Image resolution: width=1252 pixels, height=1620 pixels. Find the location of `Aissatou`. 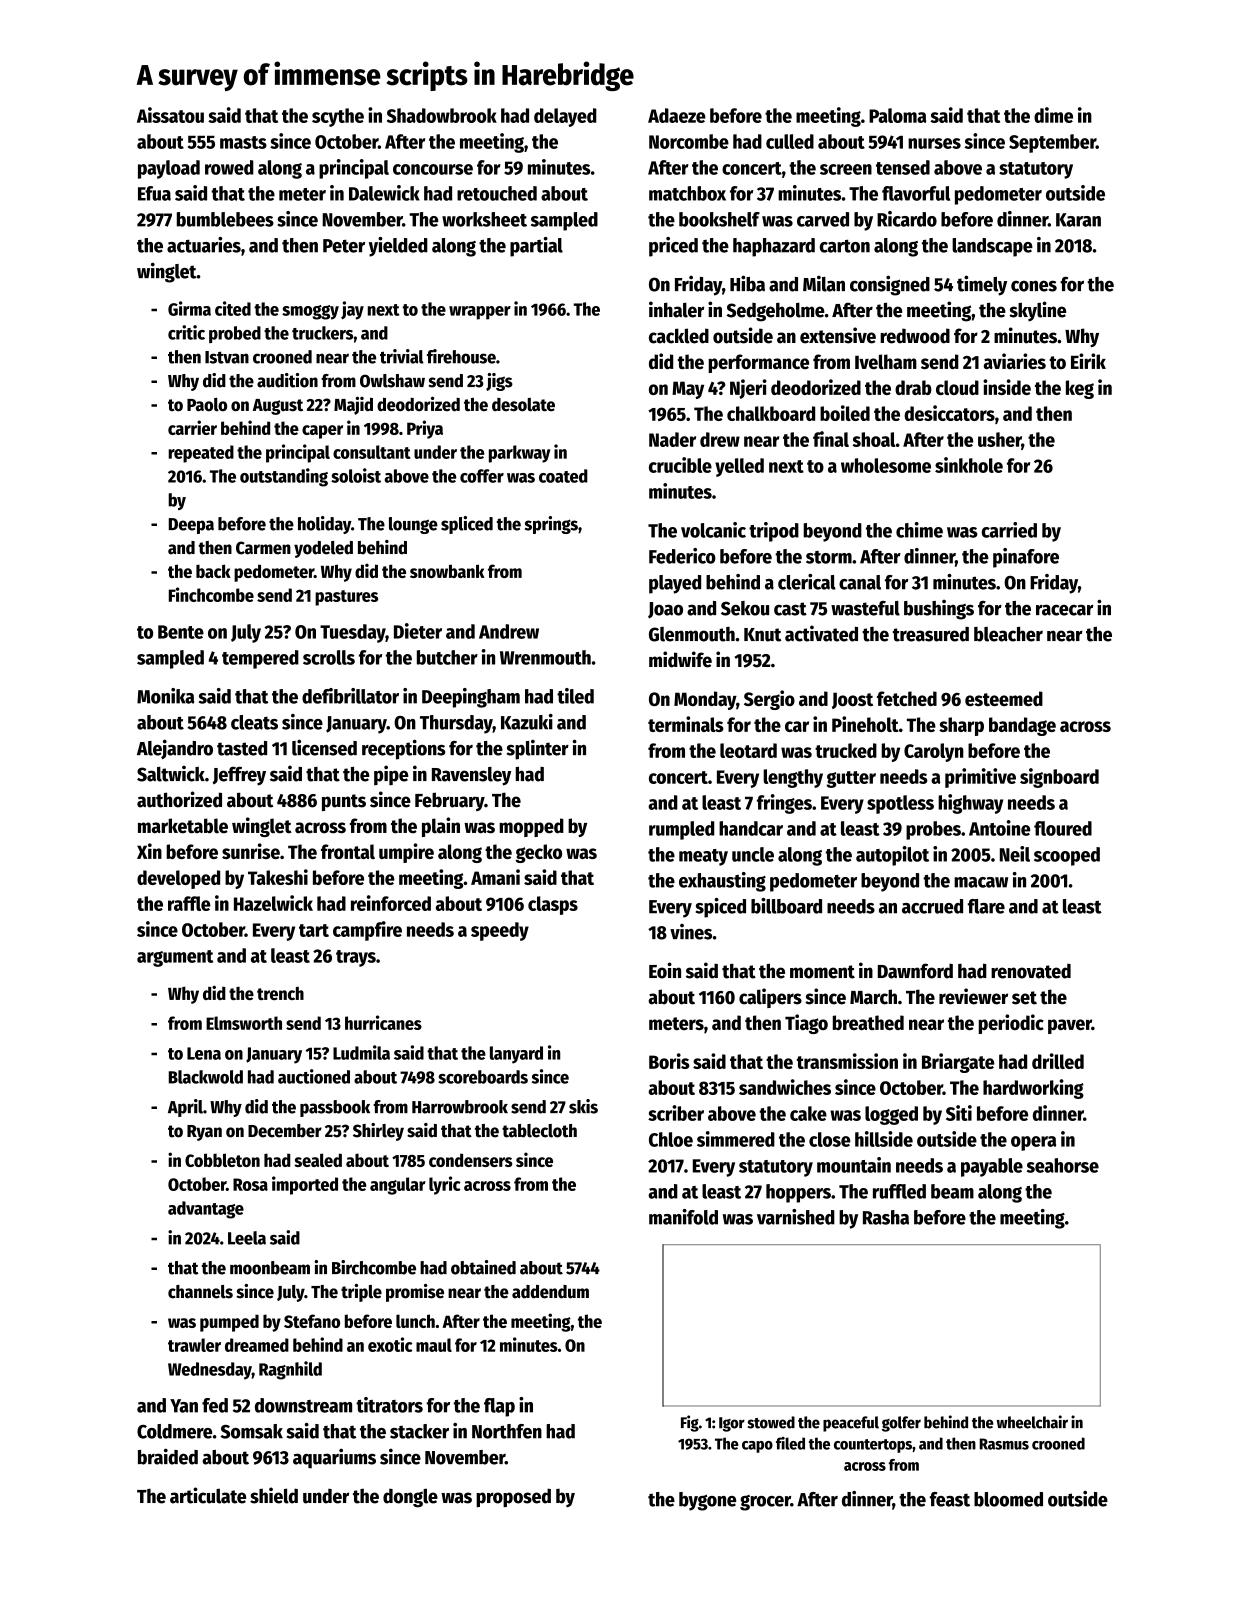

Aissatou is located at coordinates (170, 115).
